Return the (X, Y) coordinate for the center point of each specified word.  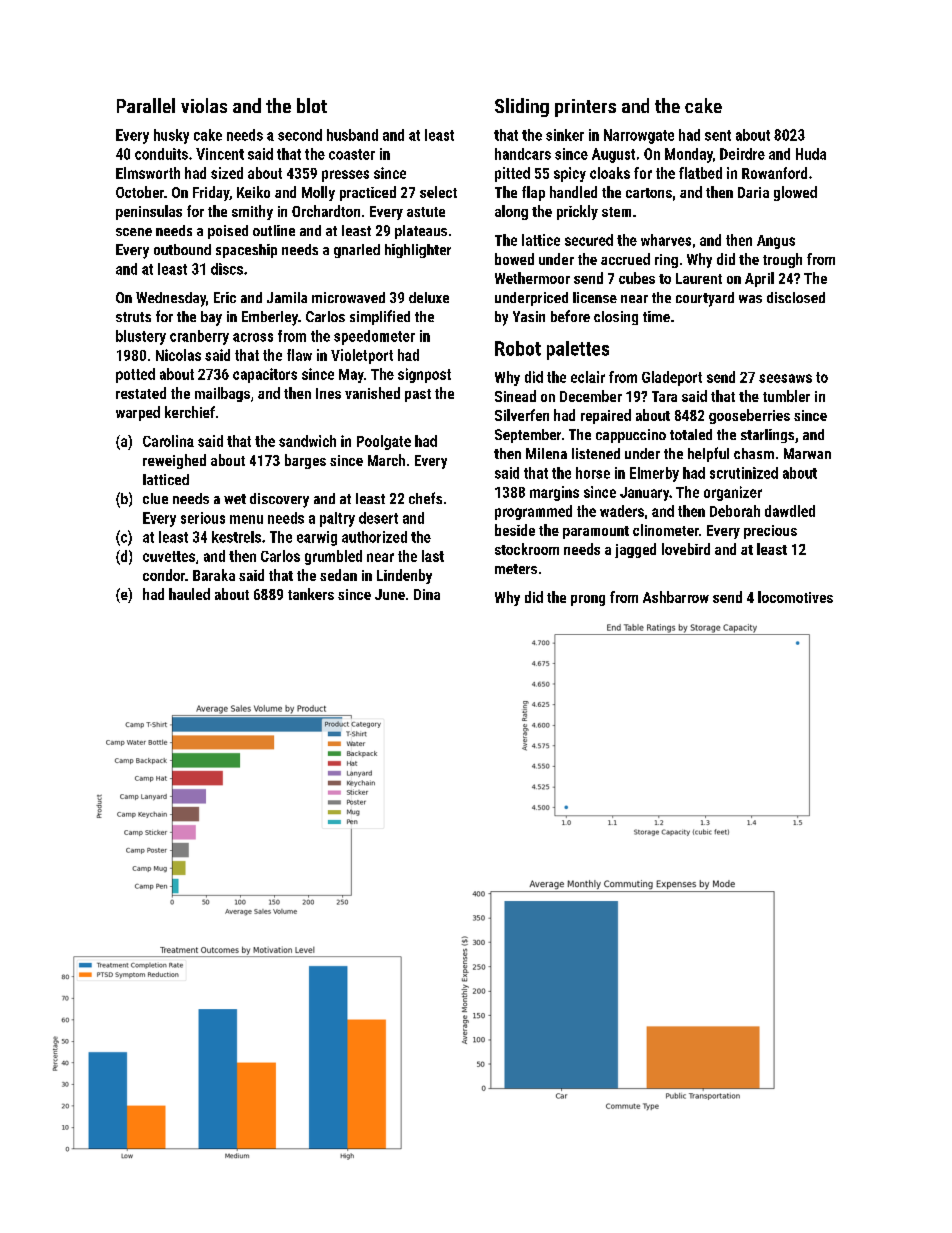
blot (312, 105)
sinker (565, 135)
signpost (424, 375)
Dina (427, 594)
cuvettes (169, 556)
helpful (708, 454)
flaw (299, 355)
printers (585, 108)
